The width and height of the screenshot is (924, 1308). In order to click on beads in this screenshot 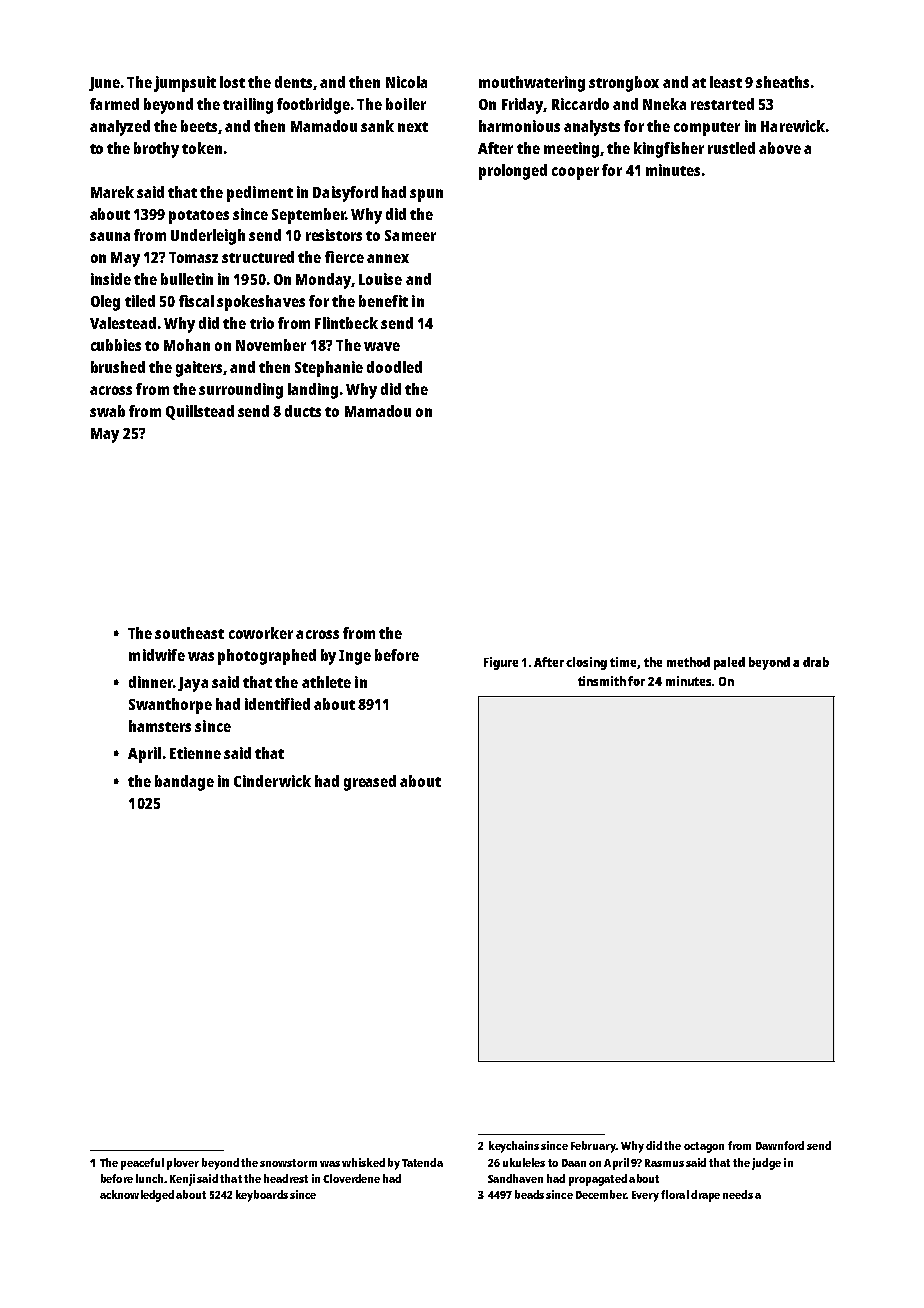, I will do `click(529, 1194)`.
